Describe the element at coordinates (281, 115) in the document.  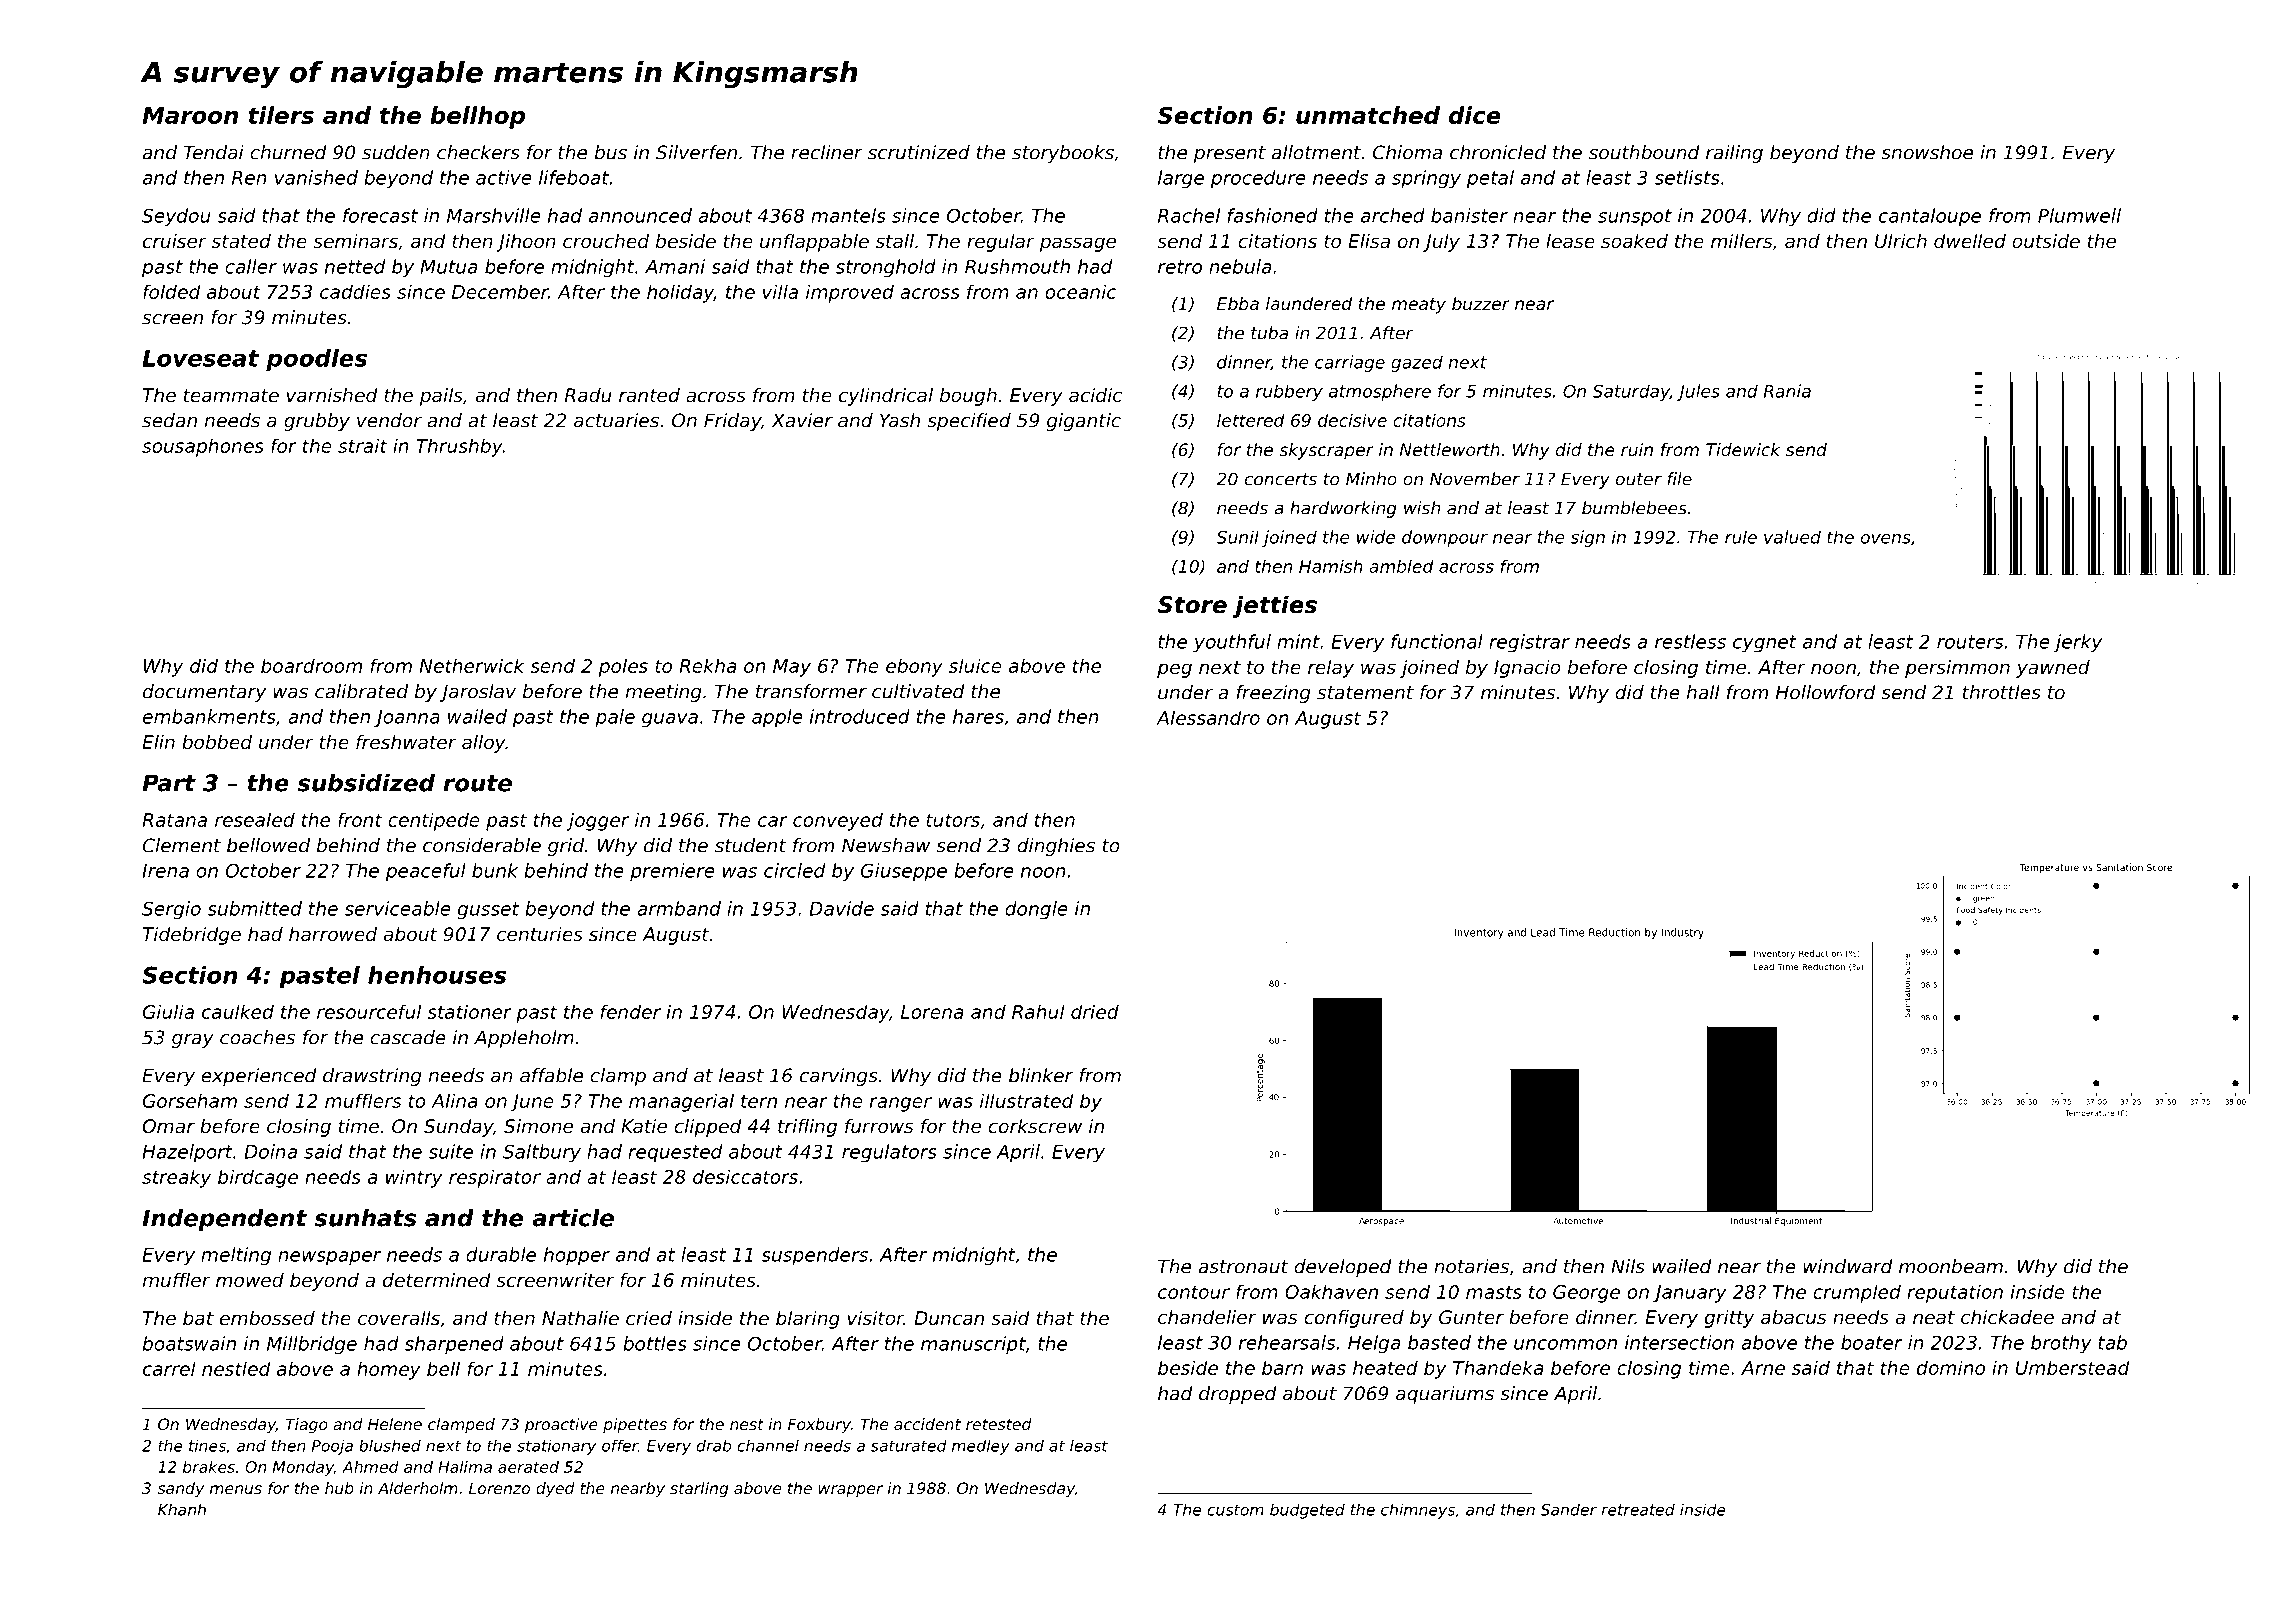
I see `tilers` at that location.
